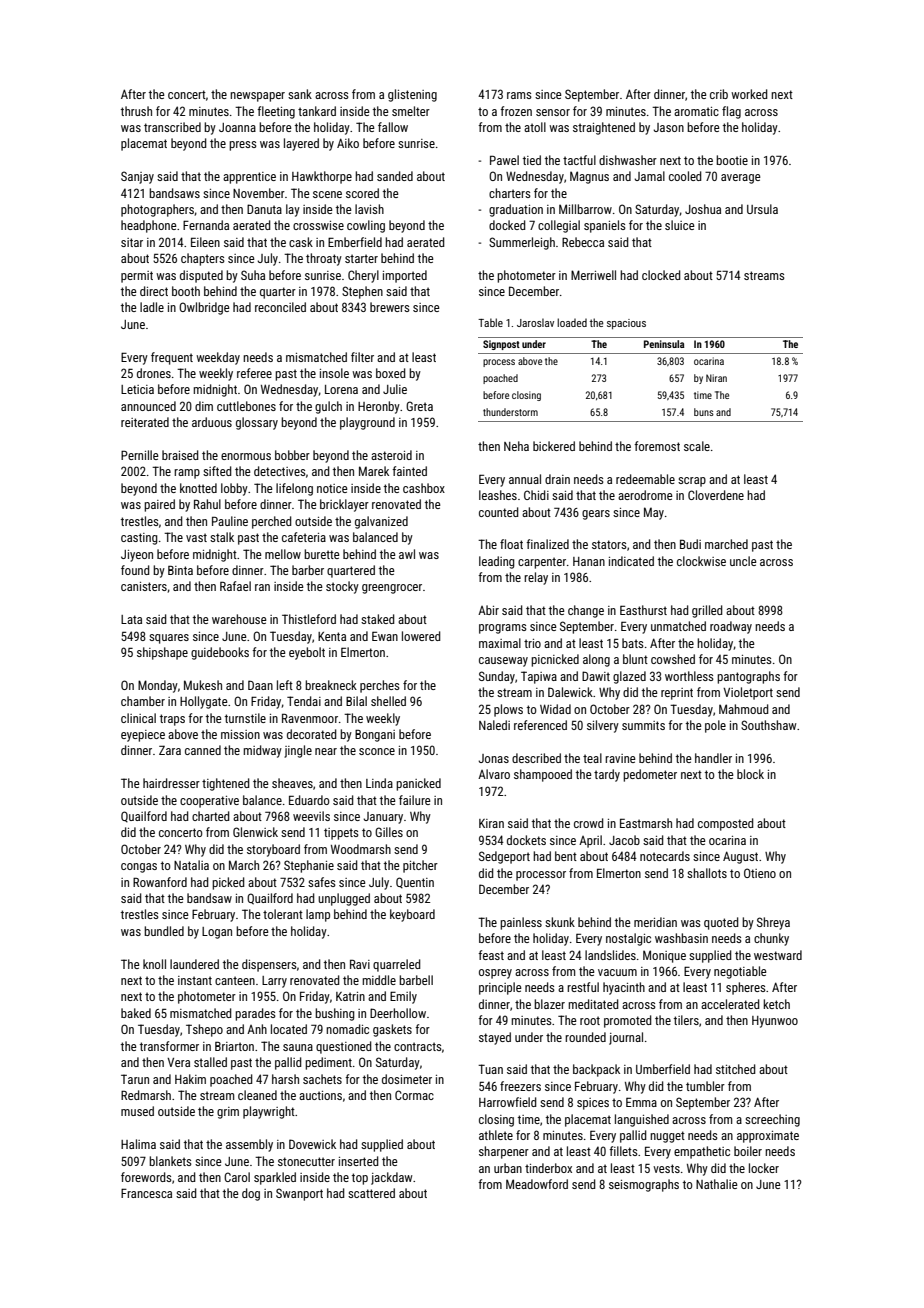 The width and height of the screenshot is (924, 1308). What do you see at coordinates (170, 1161) in the screenshot?
I see `blankets` at bounding box center [170, 1161].
